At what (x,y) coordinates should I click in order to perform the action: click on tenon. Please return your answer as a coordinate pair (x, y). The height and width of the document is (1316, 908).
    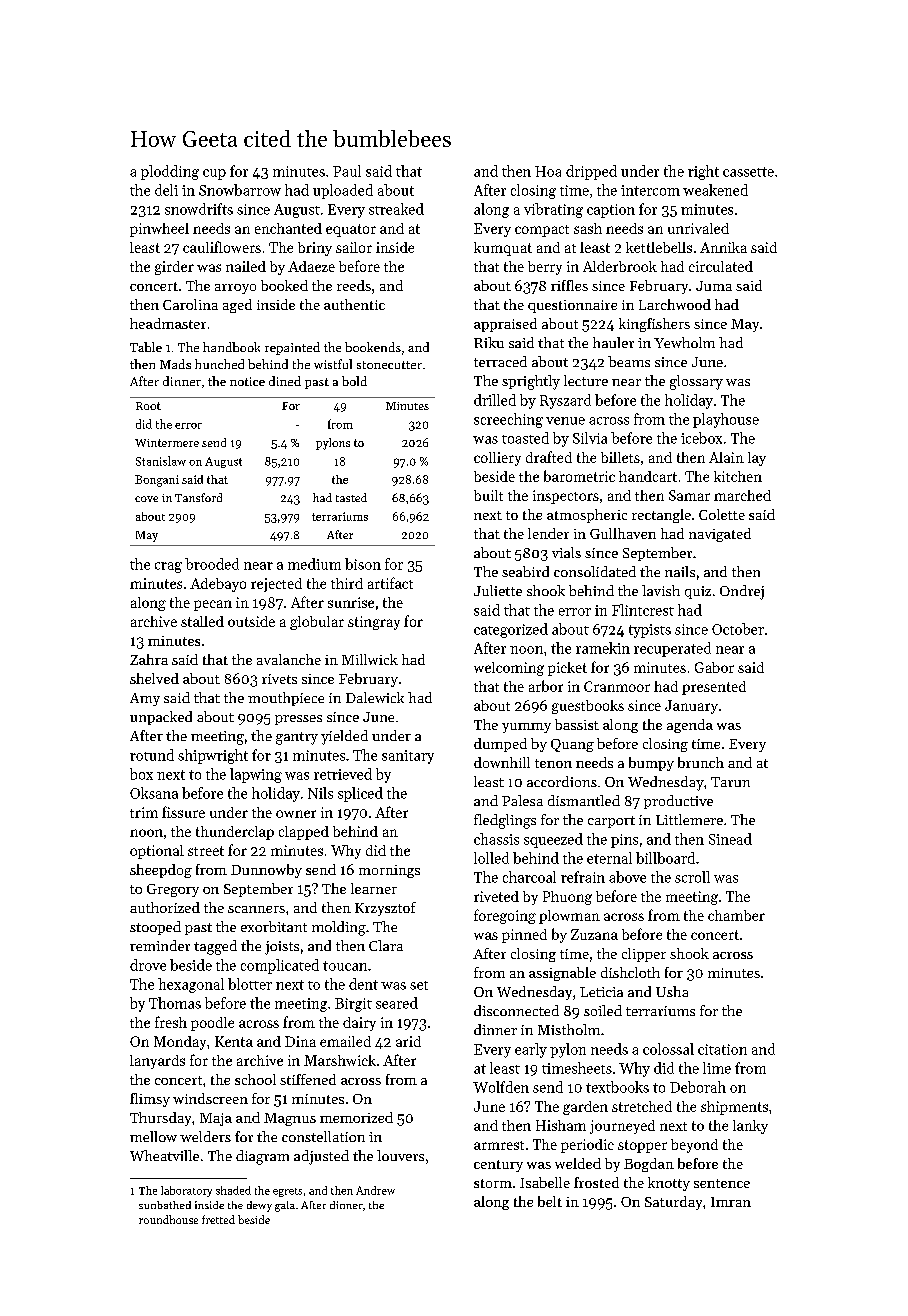
    Looking at the image, I should click on (553, 763).
